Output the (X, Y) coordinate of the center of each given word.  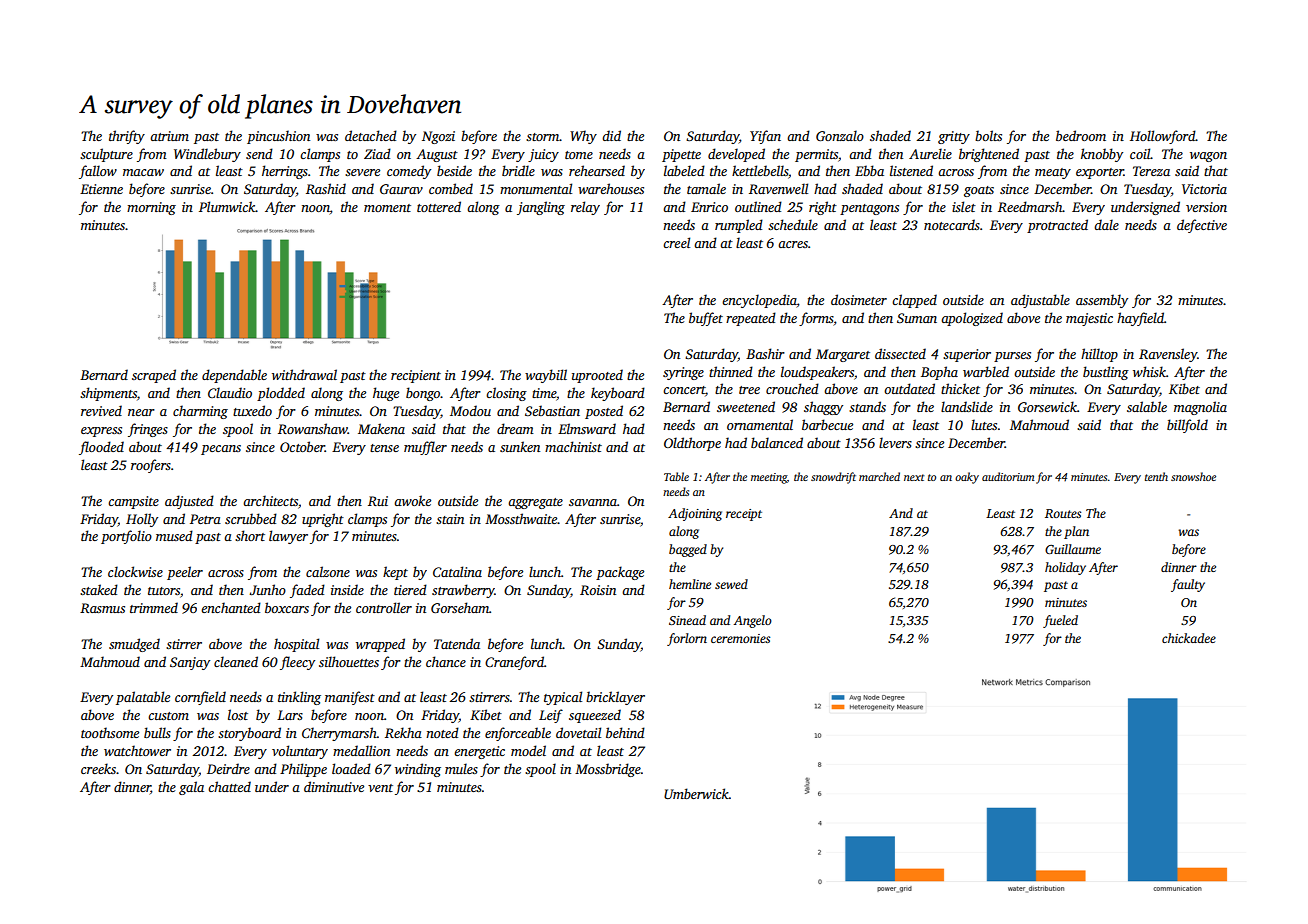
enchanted (231, 607)
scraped (154, 376)
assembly (1102, 301)
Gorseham (460, 607)
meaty (1053, 173)
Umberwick (696, 793)
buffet (706, 319)
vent (380, 788)
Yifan (765, 137)
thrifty (127, 137)
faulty (1188, 585)
